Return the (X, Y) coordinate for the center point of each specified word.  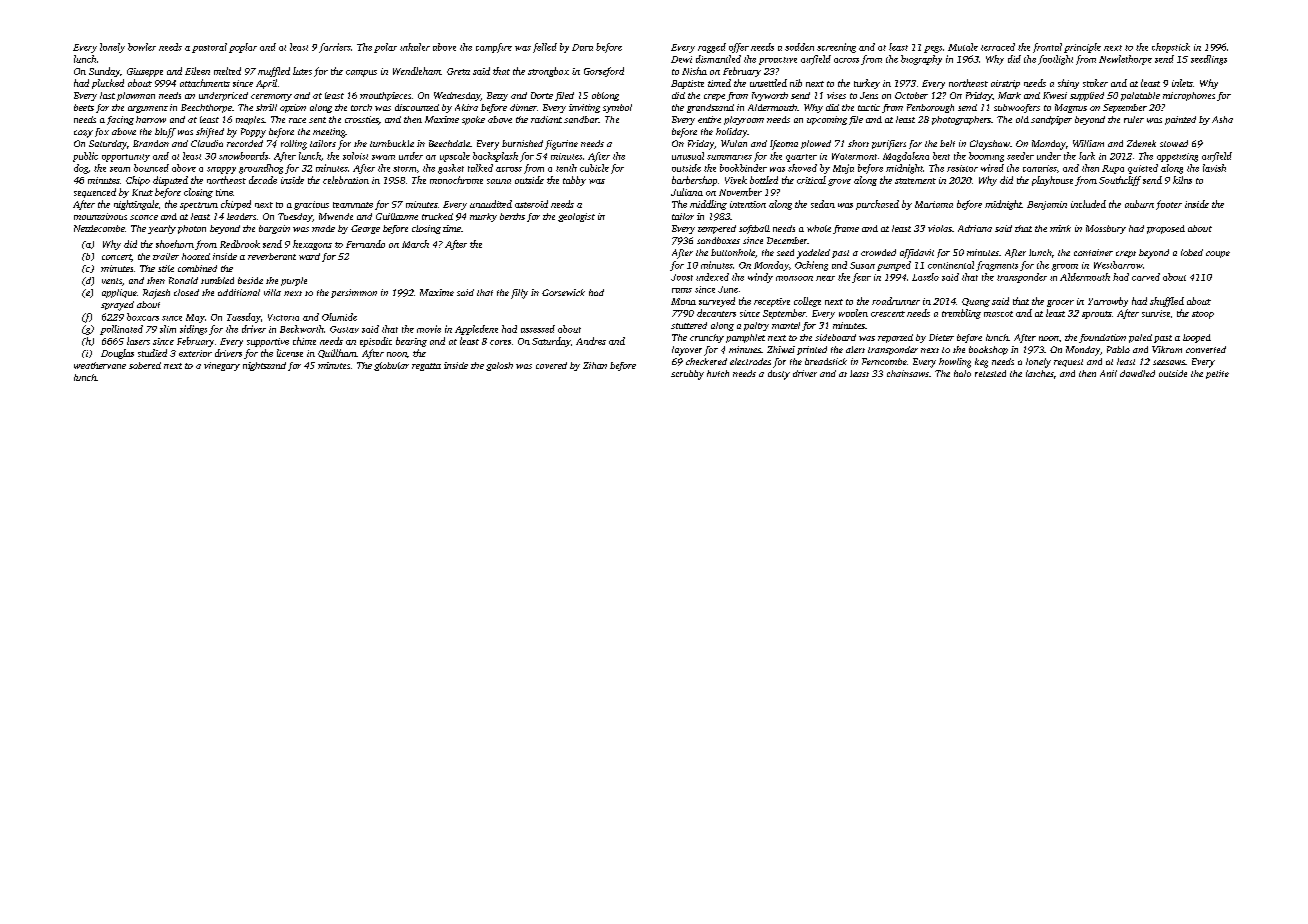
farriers (335, 48)
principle (1082, 48)
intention (748, 204)
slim (168, 329)
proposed (1166, 229)
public (85, 157)
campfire (494, 48)
